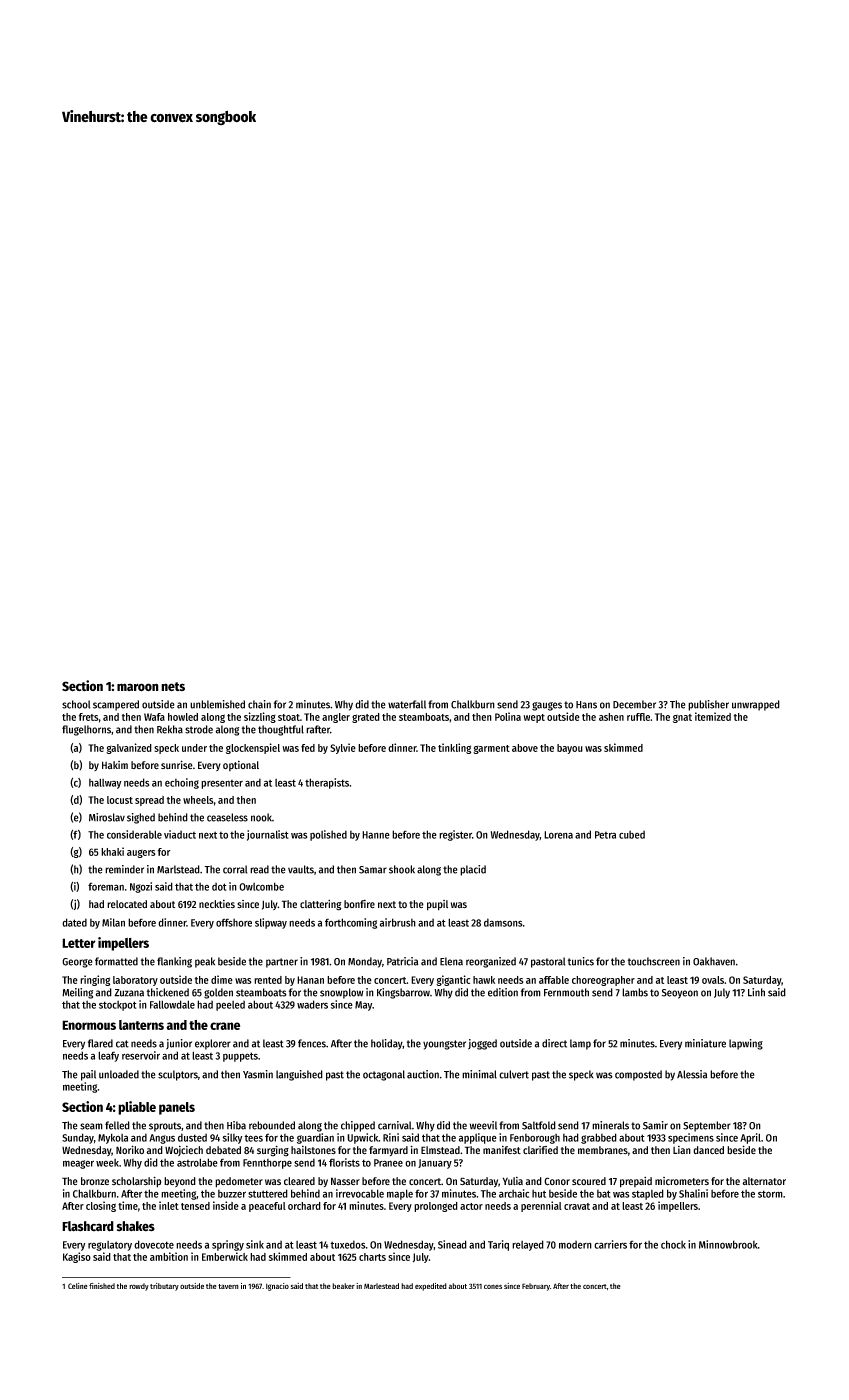 This image has height=1400, width=849. Describe the element at coordinates (78, 1286) in the image. I see `Celine` at that location.
